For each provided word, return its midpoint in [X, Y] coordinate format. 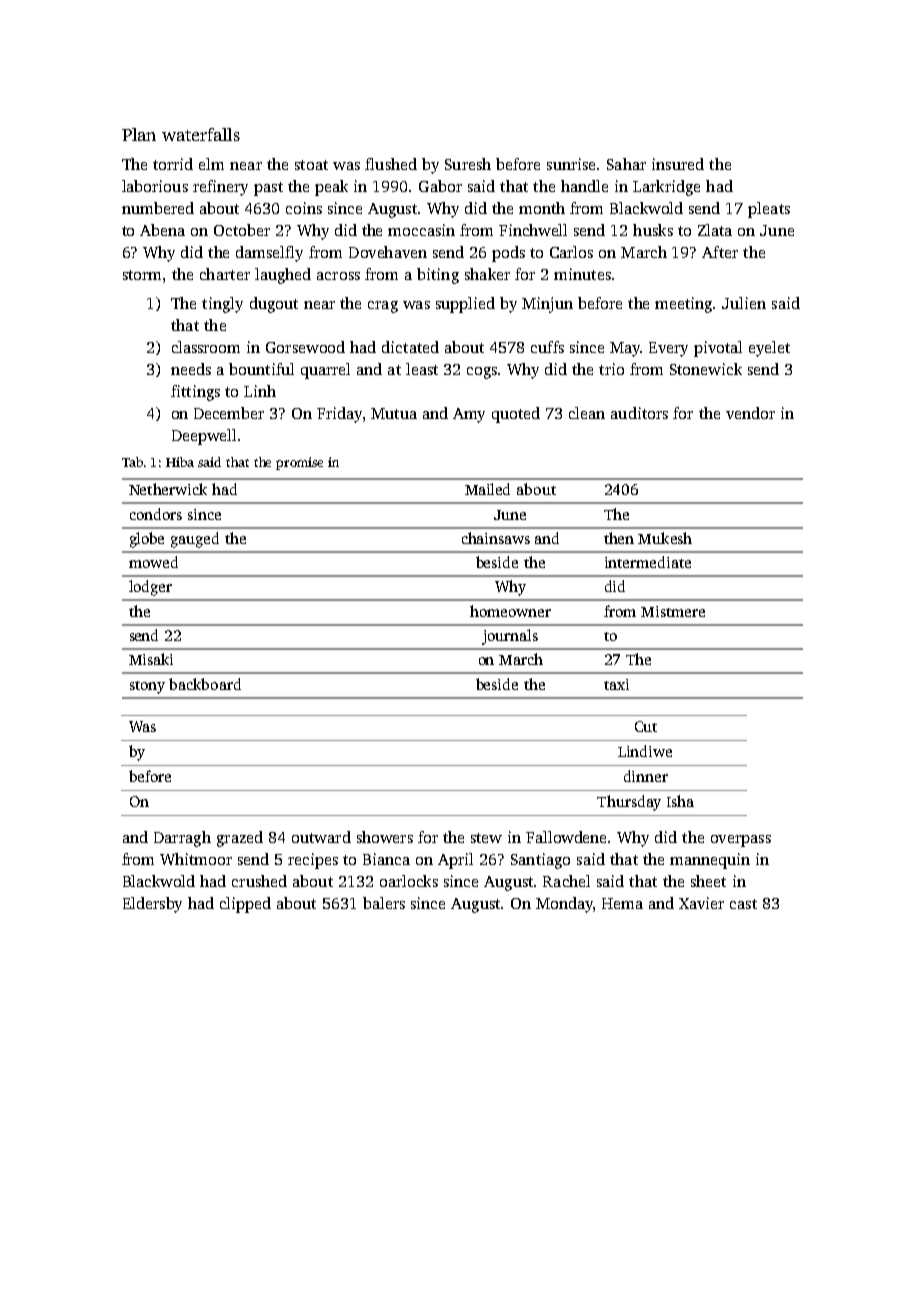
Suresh [468, 164]
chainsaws [496, 538]
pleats [769, 210]
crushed [259, 881]
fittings [195, 393]
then [619, 538]
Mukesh [665, 538]
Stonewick [706, 369]
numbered [158, 208]
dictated [410, 347]
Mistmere [673, 611]
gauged [195, 540]
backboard [205, 684]
